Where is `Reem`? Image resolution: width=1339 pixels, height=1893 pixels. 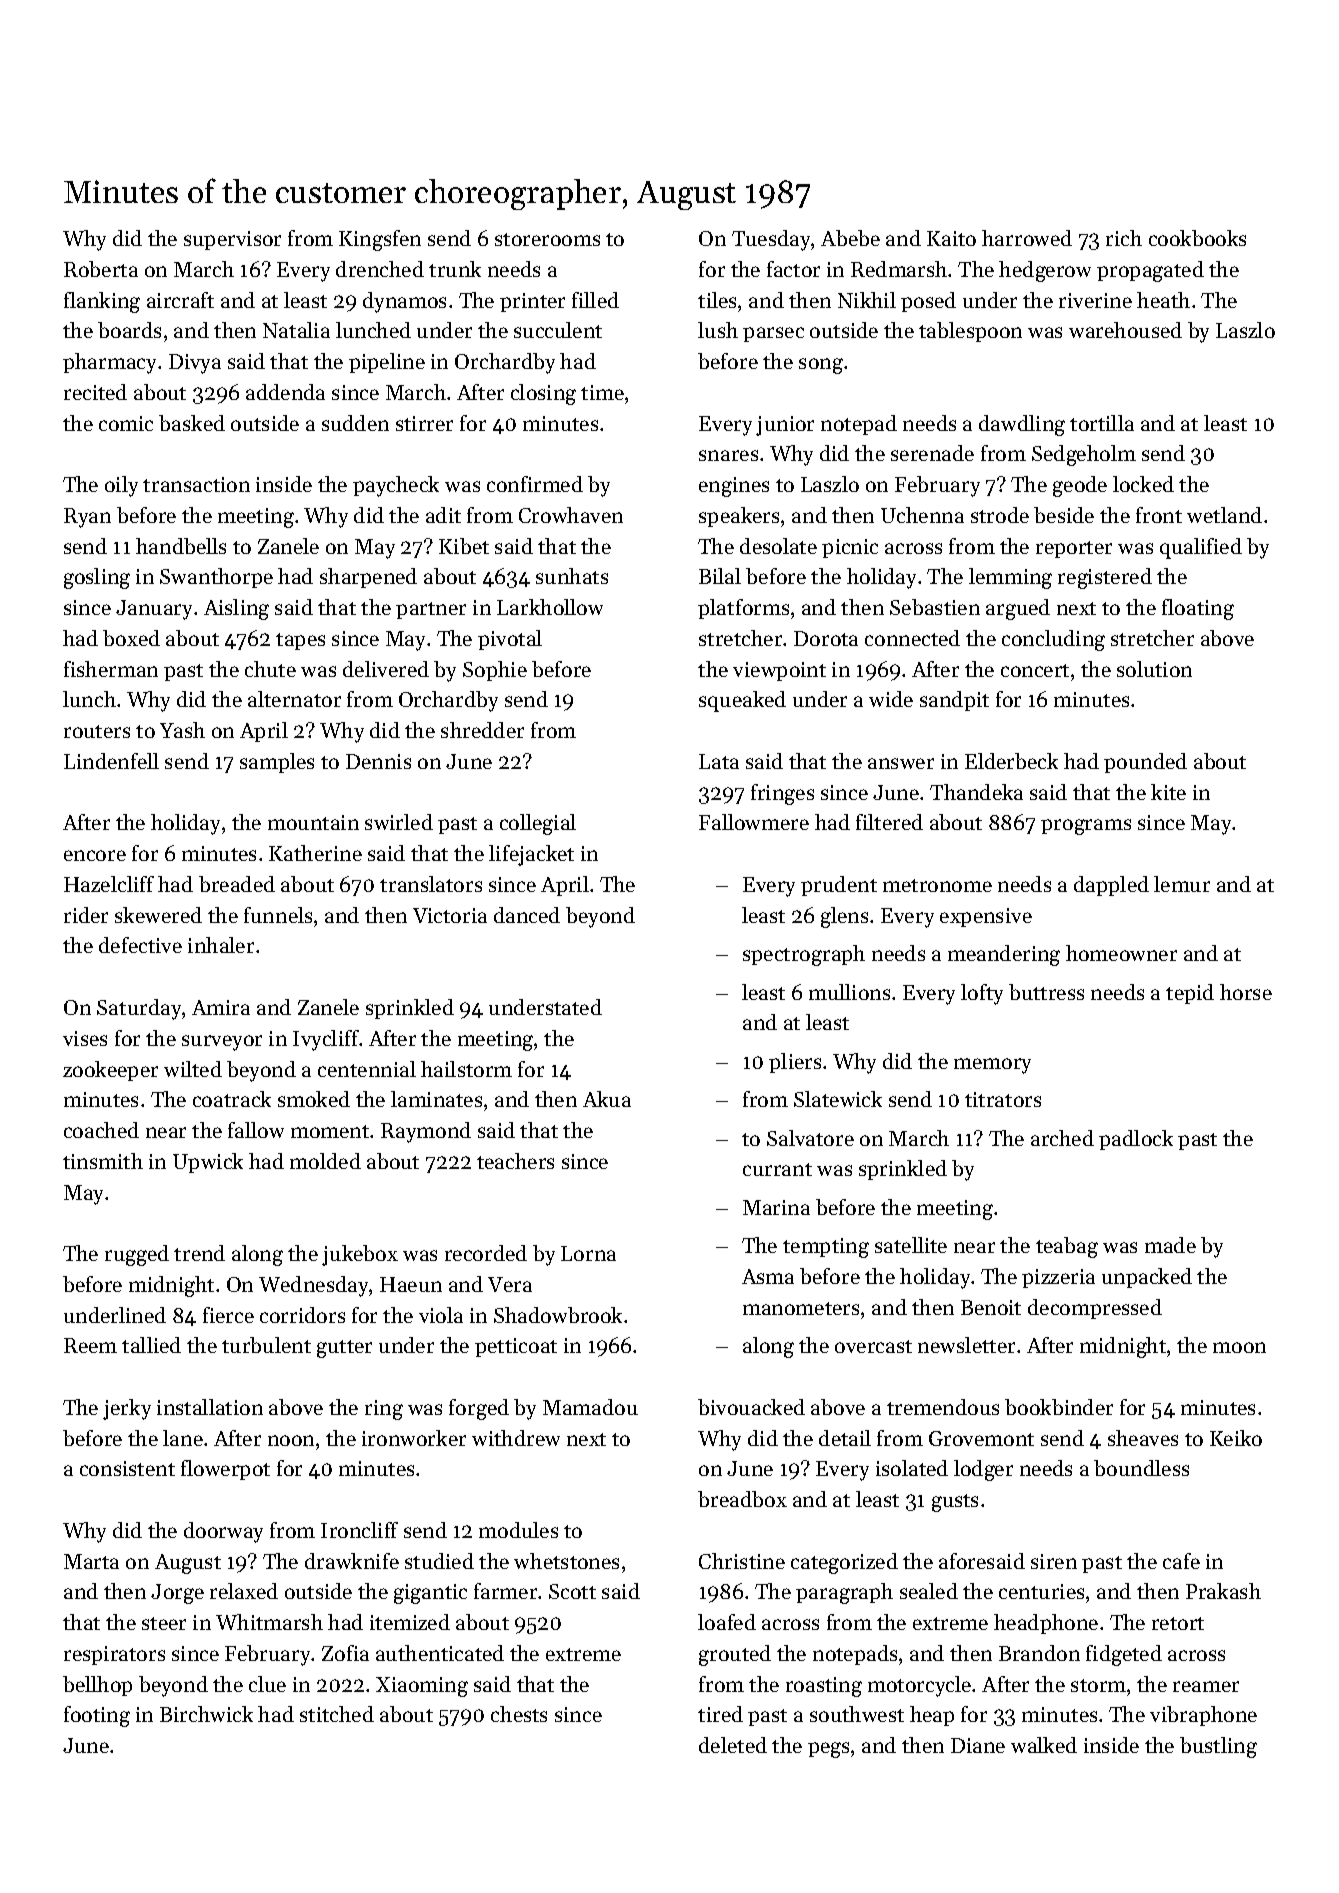 Reem is located at coordinates (90, 1345).
